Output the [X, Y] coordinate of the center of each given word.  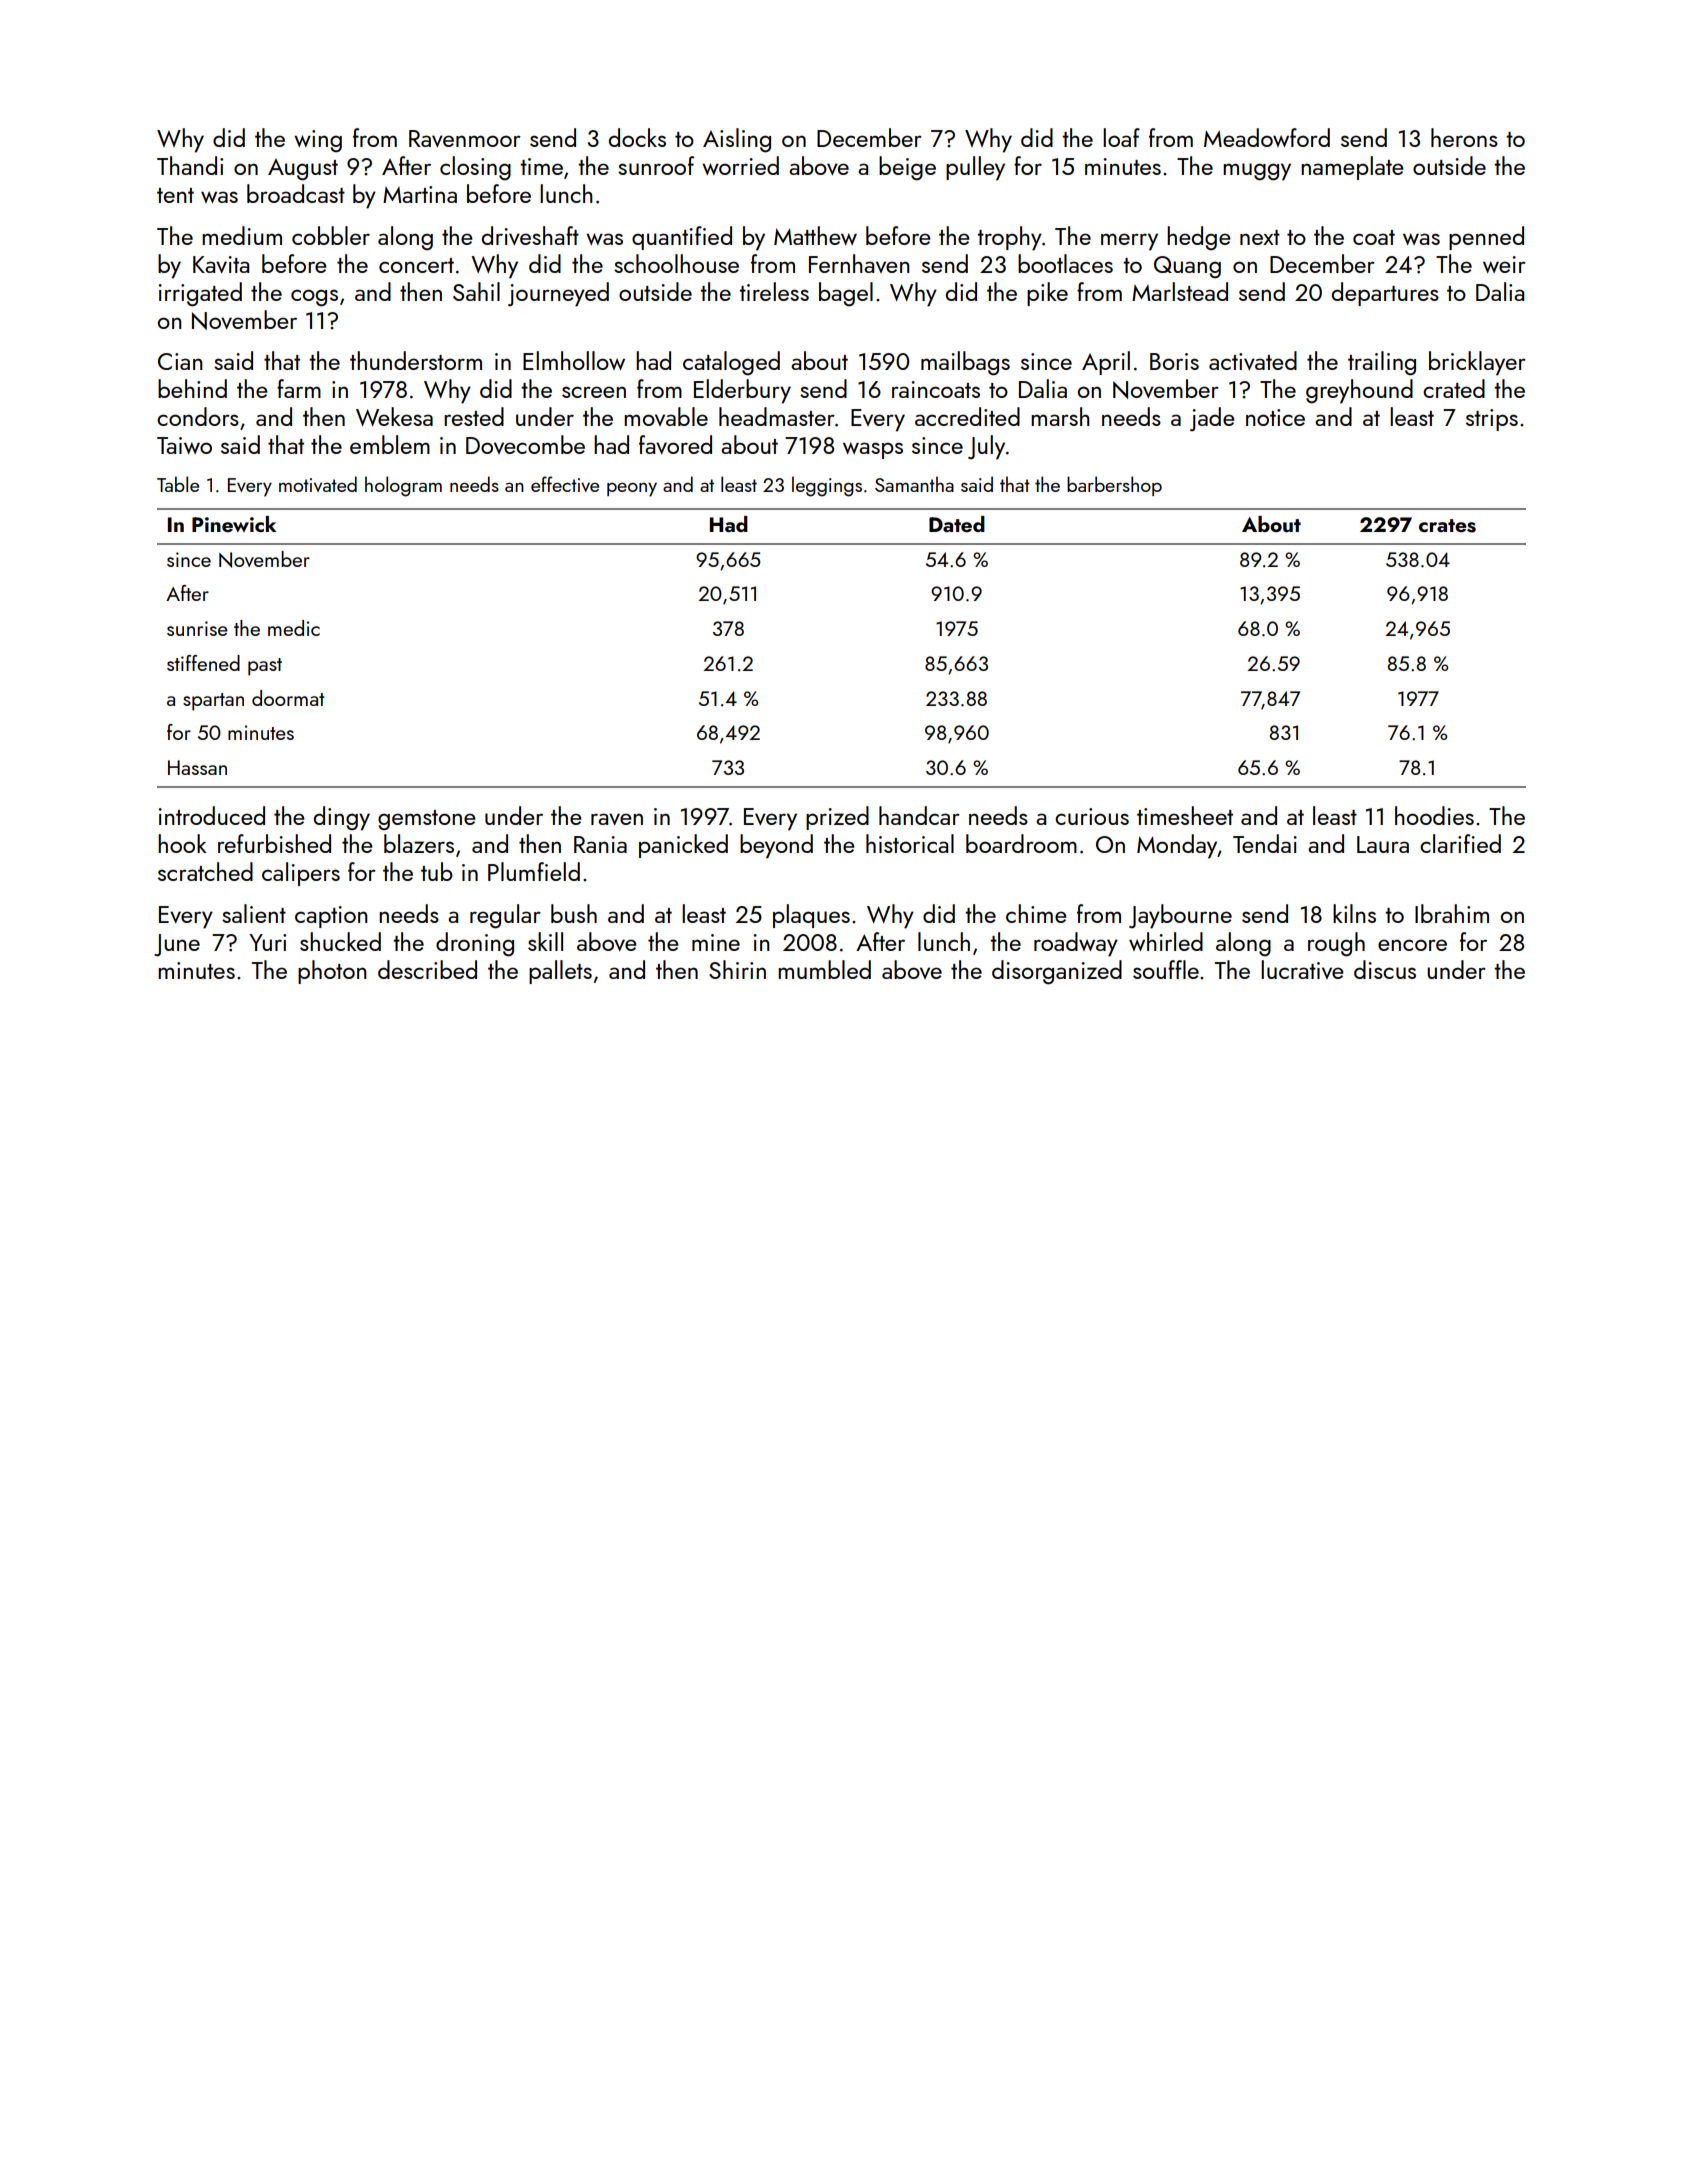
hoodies [1434, 815]
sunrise [197, 628]
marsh [1060, 416]
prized [837, 818]
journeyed [558, 294]
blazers [419, 843]
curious [1092, 816]
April [1106, 363]
